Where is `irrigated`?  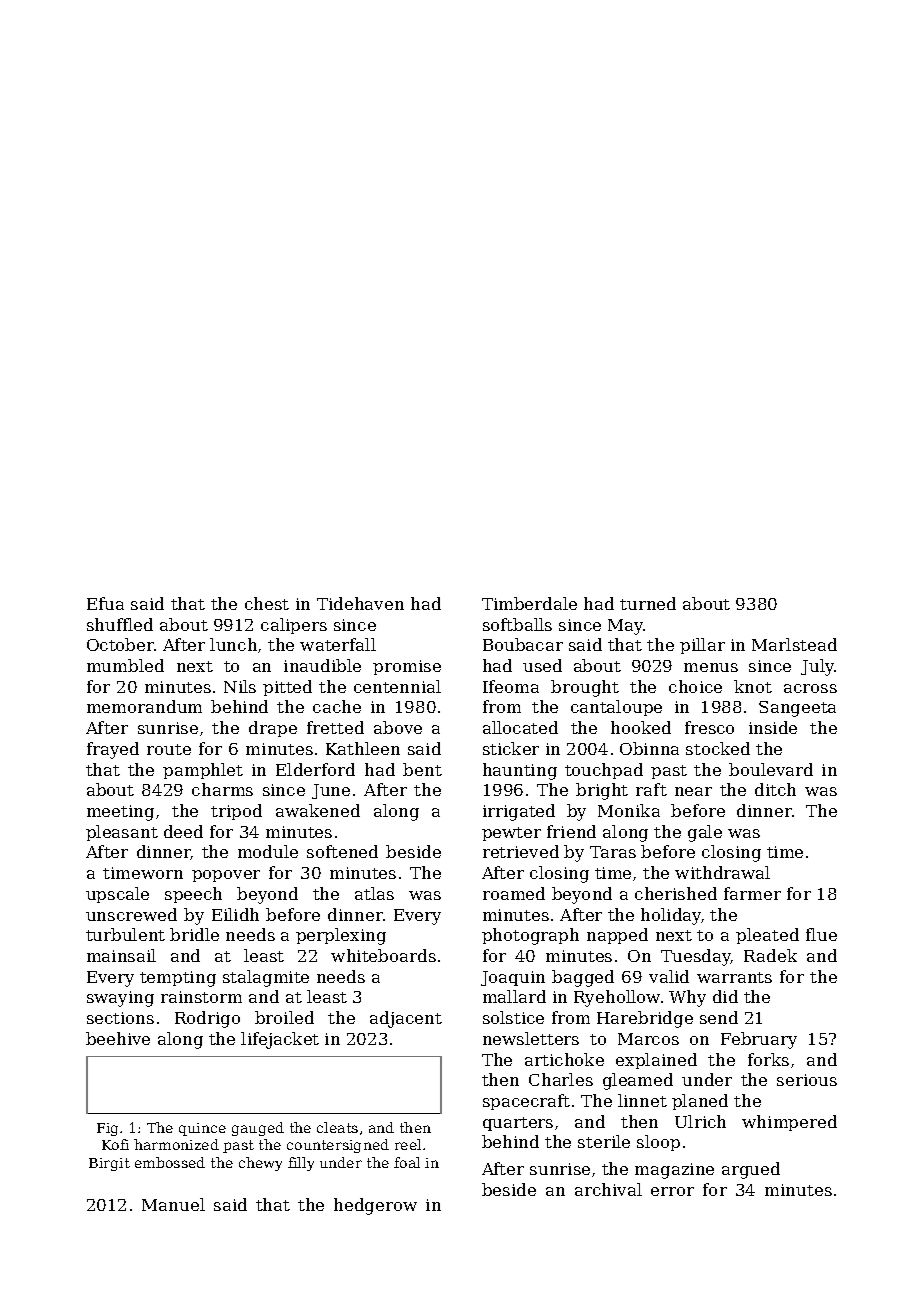 irrigated is located at coordinates (519, 812).
